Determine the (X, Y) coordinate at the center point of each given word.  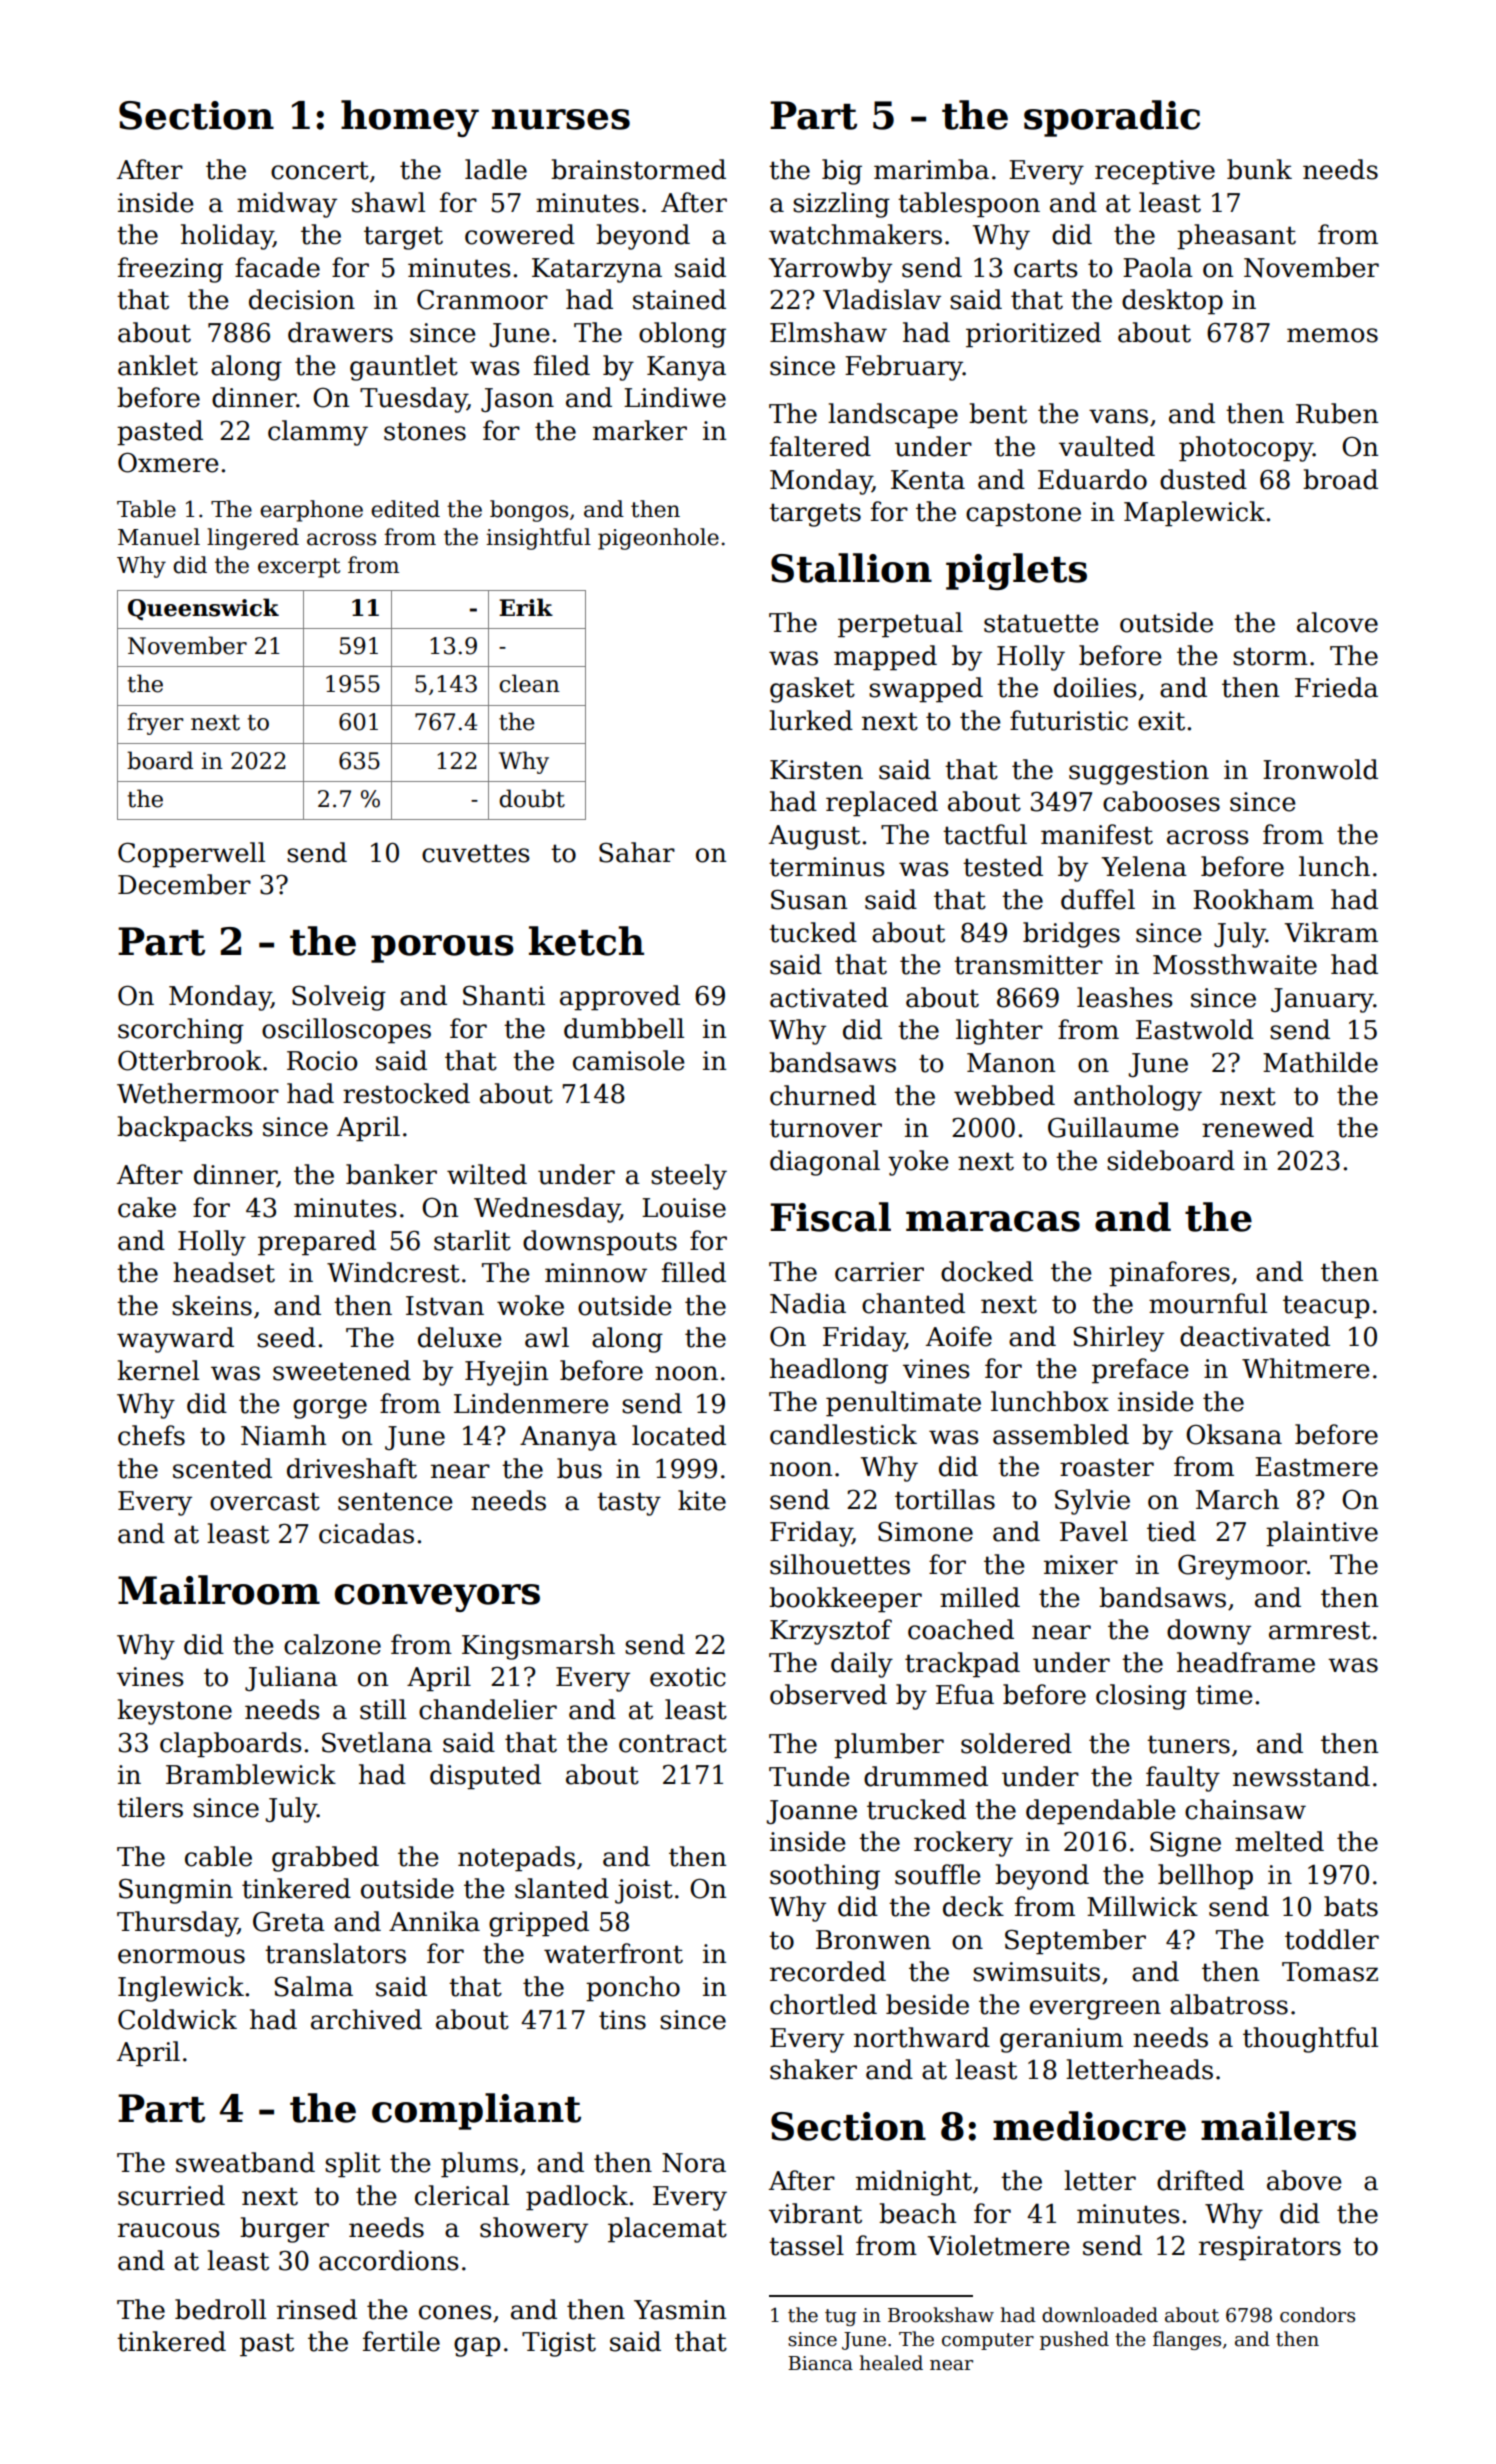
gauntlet (404, 368)
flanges (1187, 2340)
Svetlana (377, 1742)
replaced (882, 804)
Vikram (1331, 932)
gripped (539, 1924)
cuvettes (476, 853)
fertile (401, 2341)
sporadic (1112, 118)
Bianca (820, 2363)
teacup (1326, 1307)
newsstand (1301, 1776)
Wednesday (547, 1210)
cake (147, 1207)
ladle (496, 169)
